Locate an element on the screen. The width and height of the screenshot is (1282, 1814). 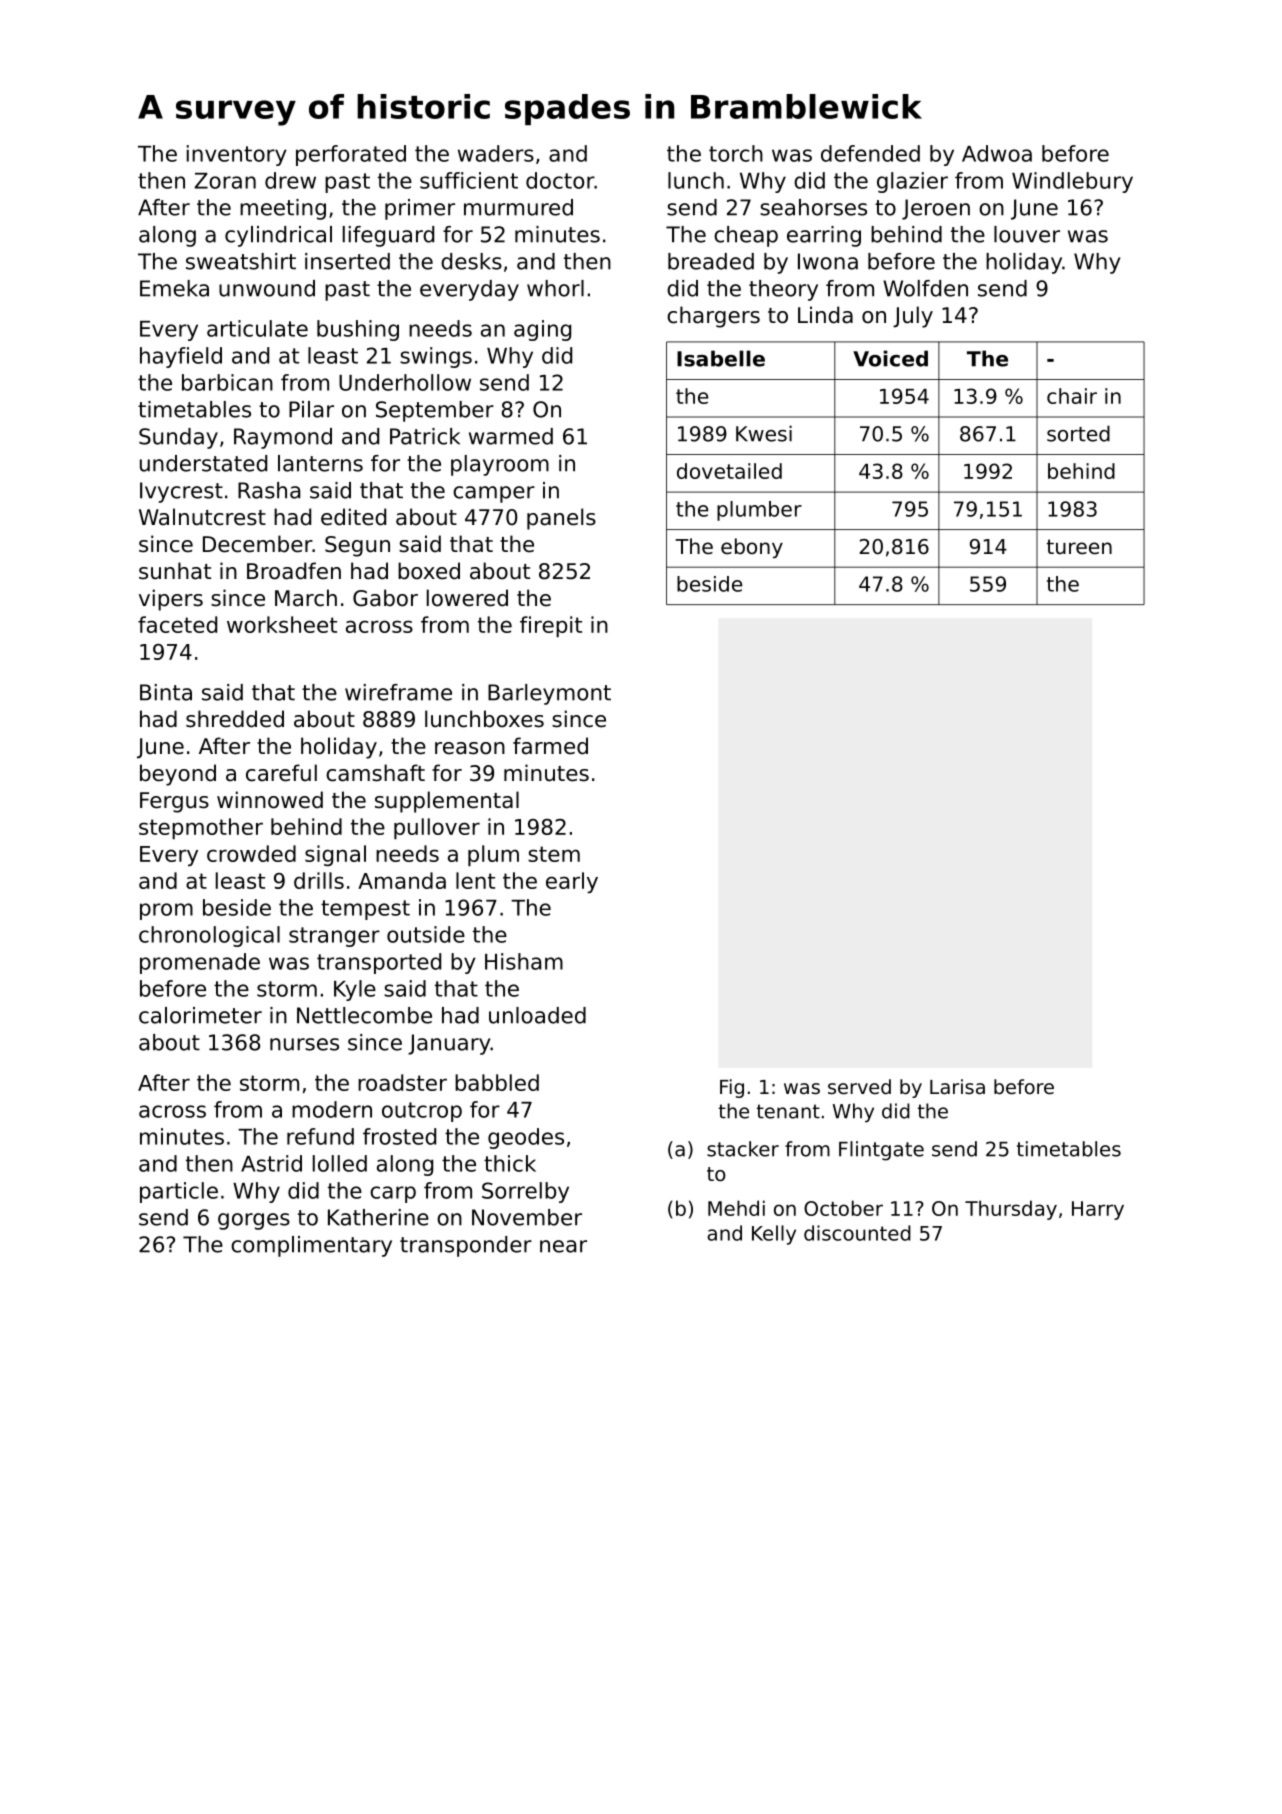
waders is located at coordinates (496, 153).
